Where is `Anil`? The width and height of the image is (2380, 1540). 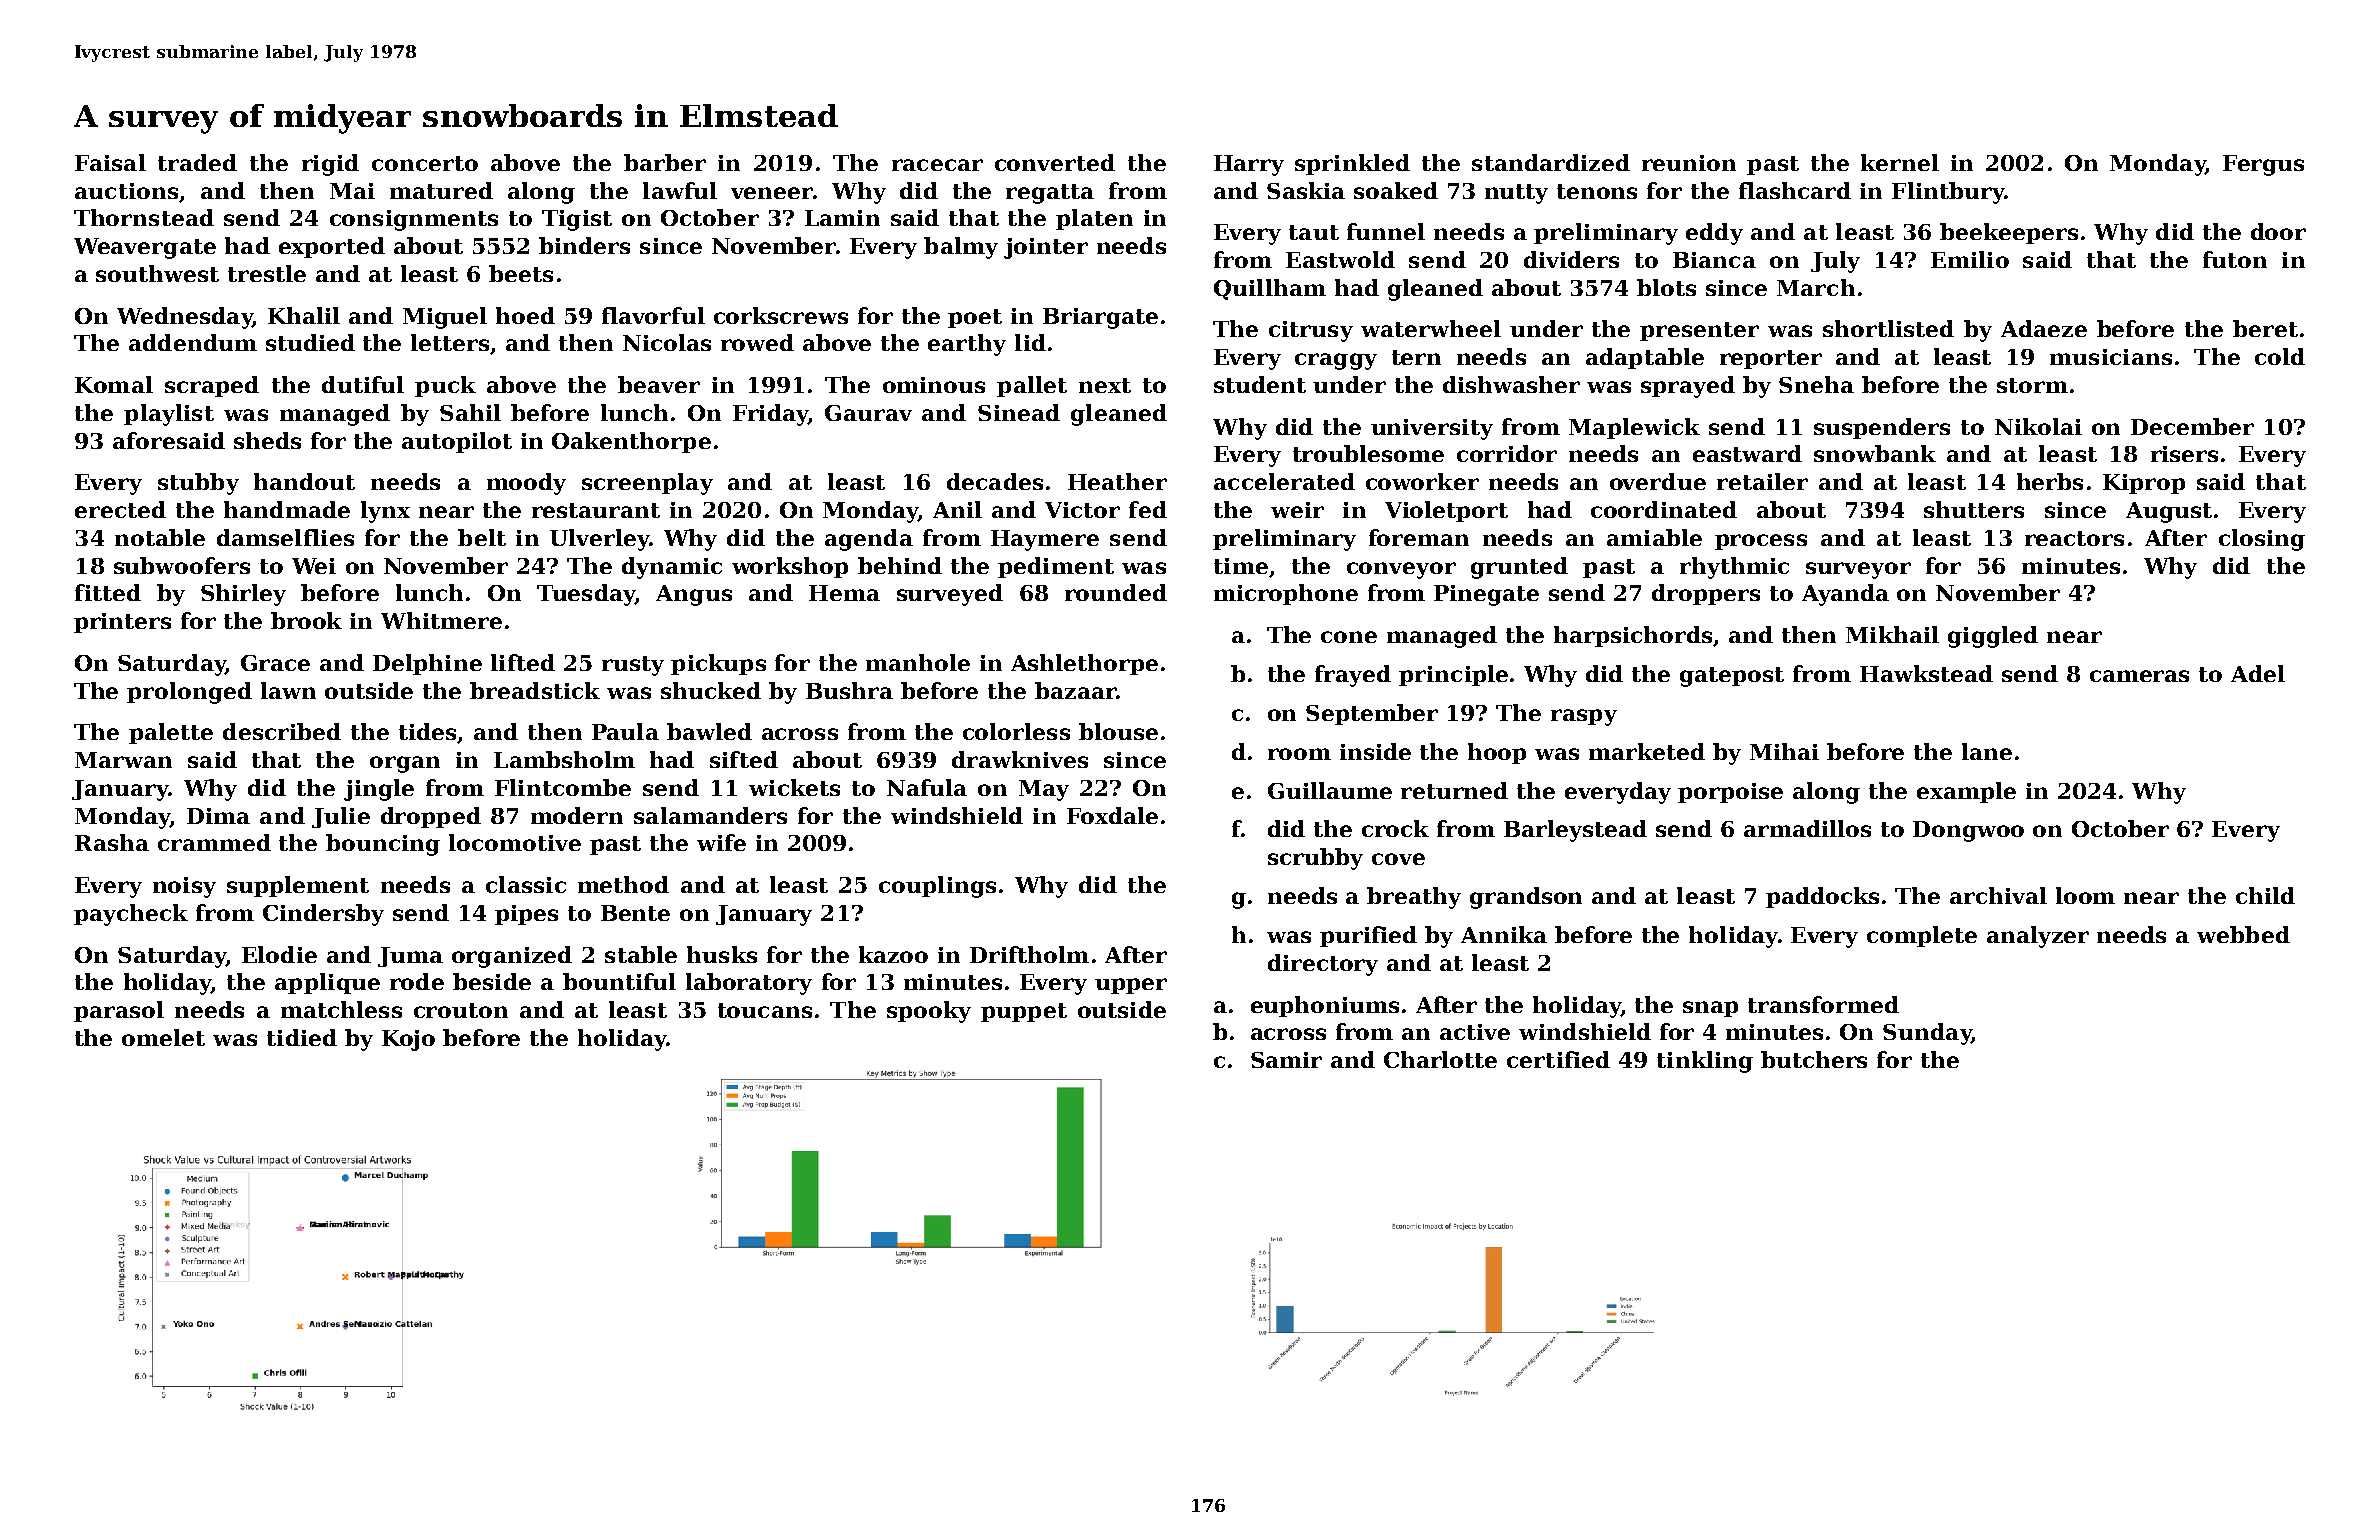 Anil is located at coordinates (957, 509).
